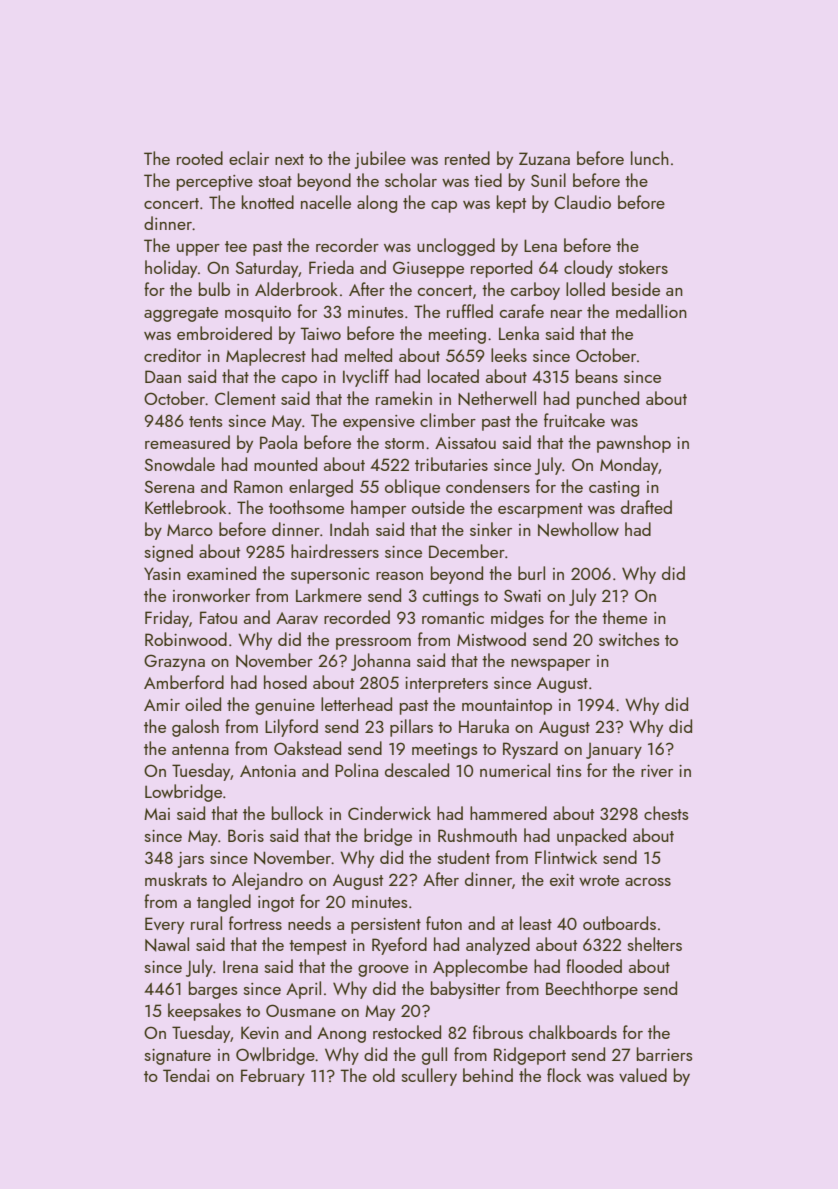  Describe the element at coordinates (157, 814) in the screenshot. I see `Mai` at that location.
